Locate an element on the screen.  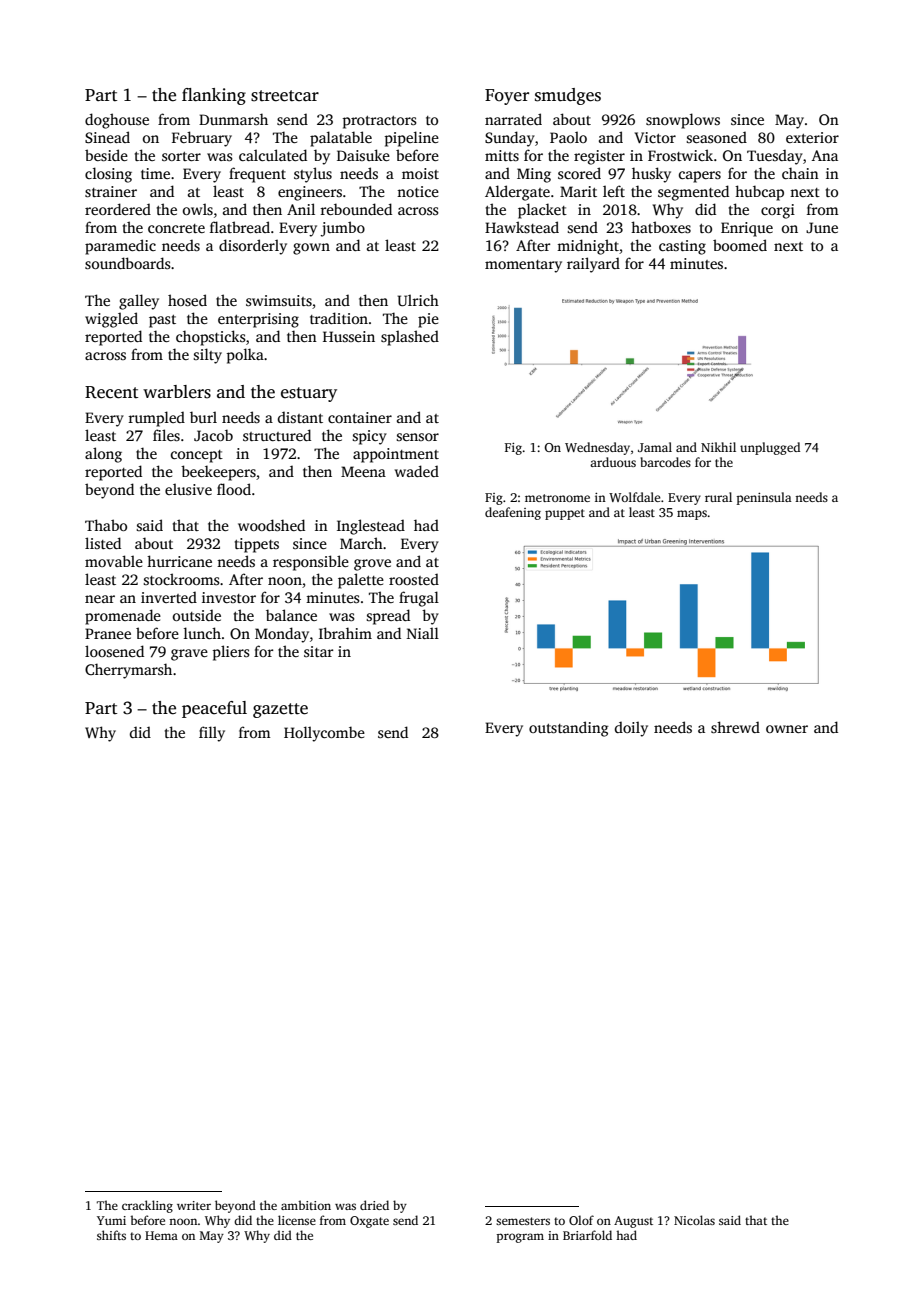
palatable is located at coordinates (341, 139).
